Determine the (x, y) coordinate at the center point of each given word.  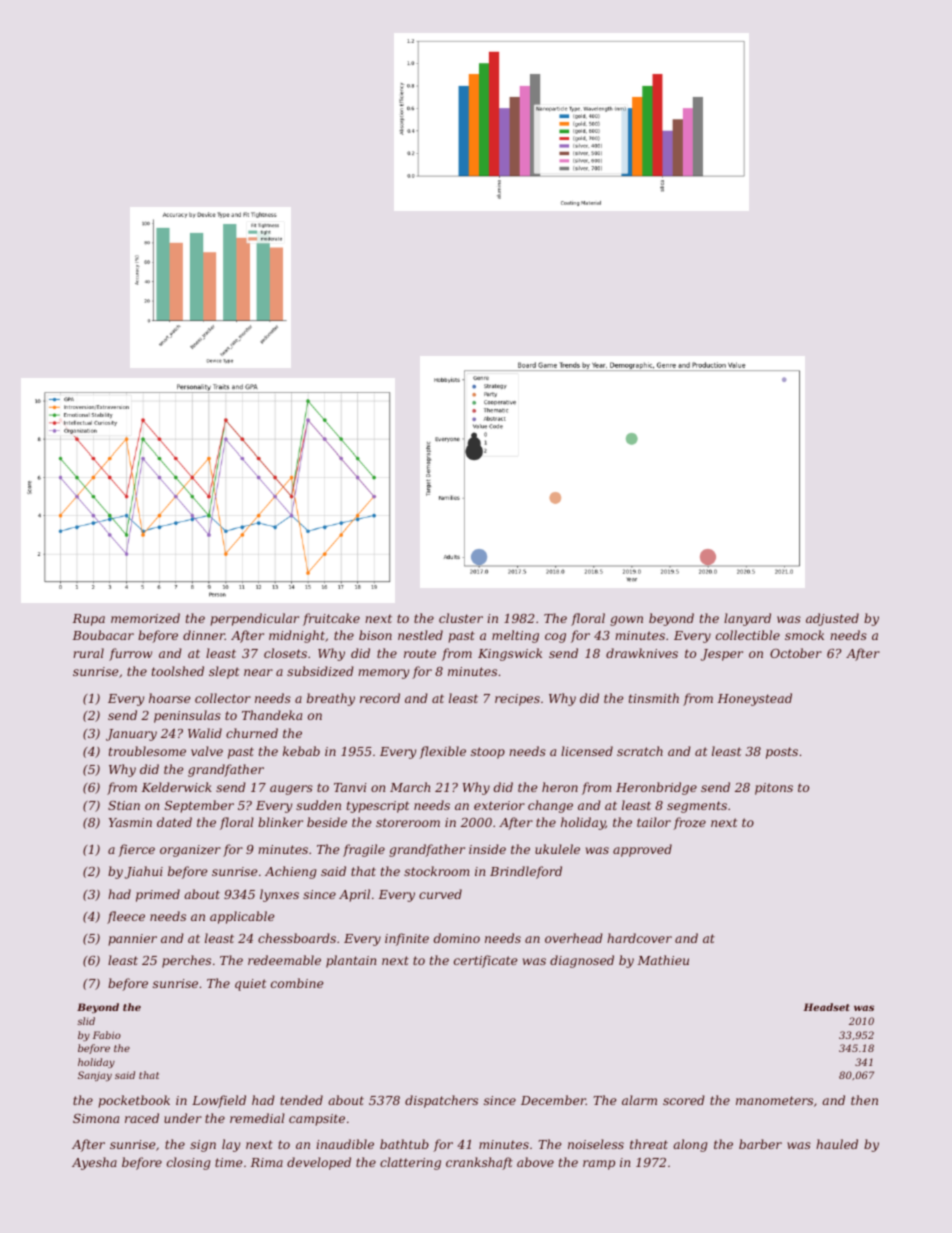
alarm (639, 1100)
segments (697, 807)
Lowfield (219, 1101)
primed (158, 895)
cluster (461, 618)
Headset (826, 1007)
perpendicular (254, 619)
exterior (499, 805)
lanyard (747, 619)
